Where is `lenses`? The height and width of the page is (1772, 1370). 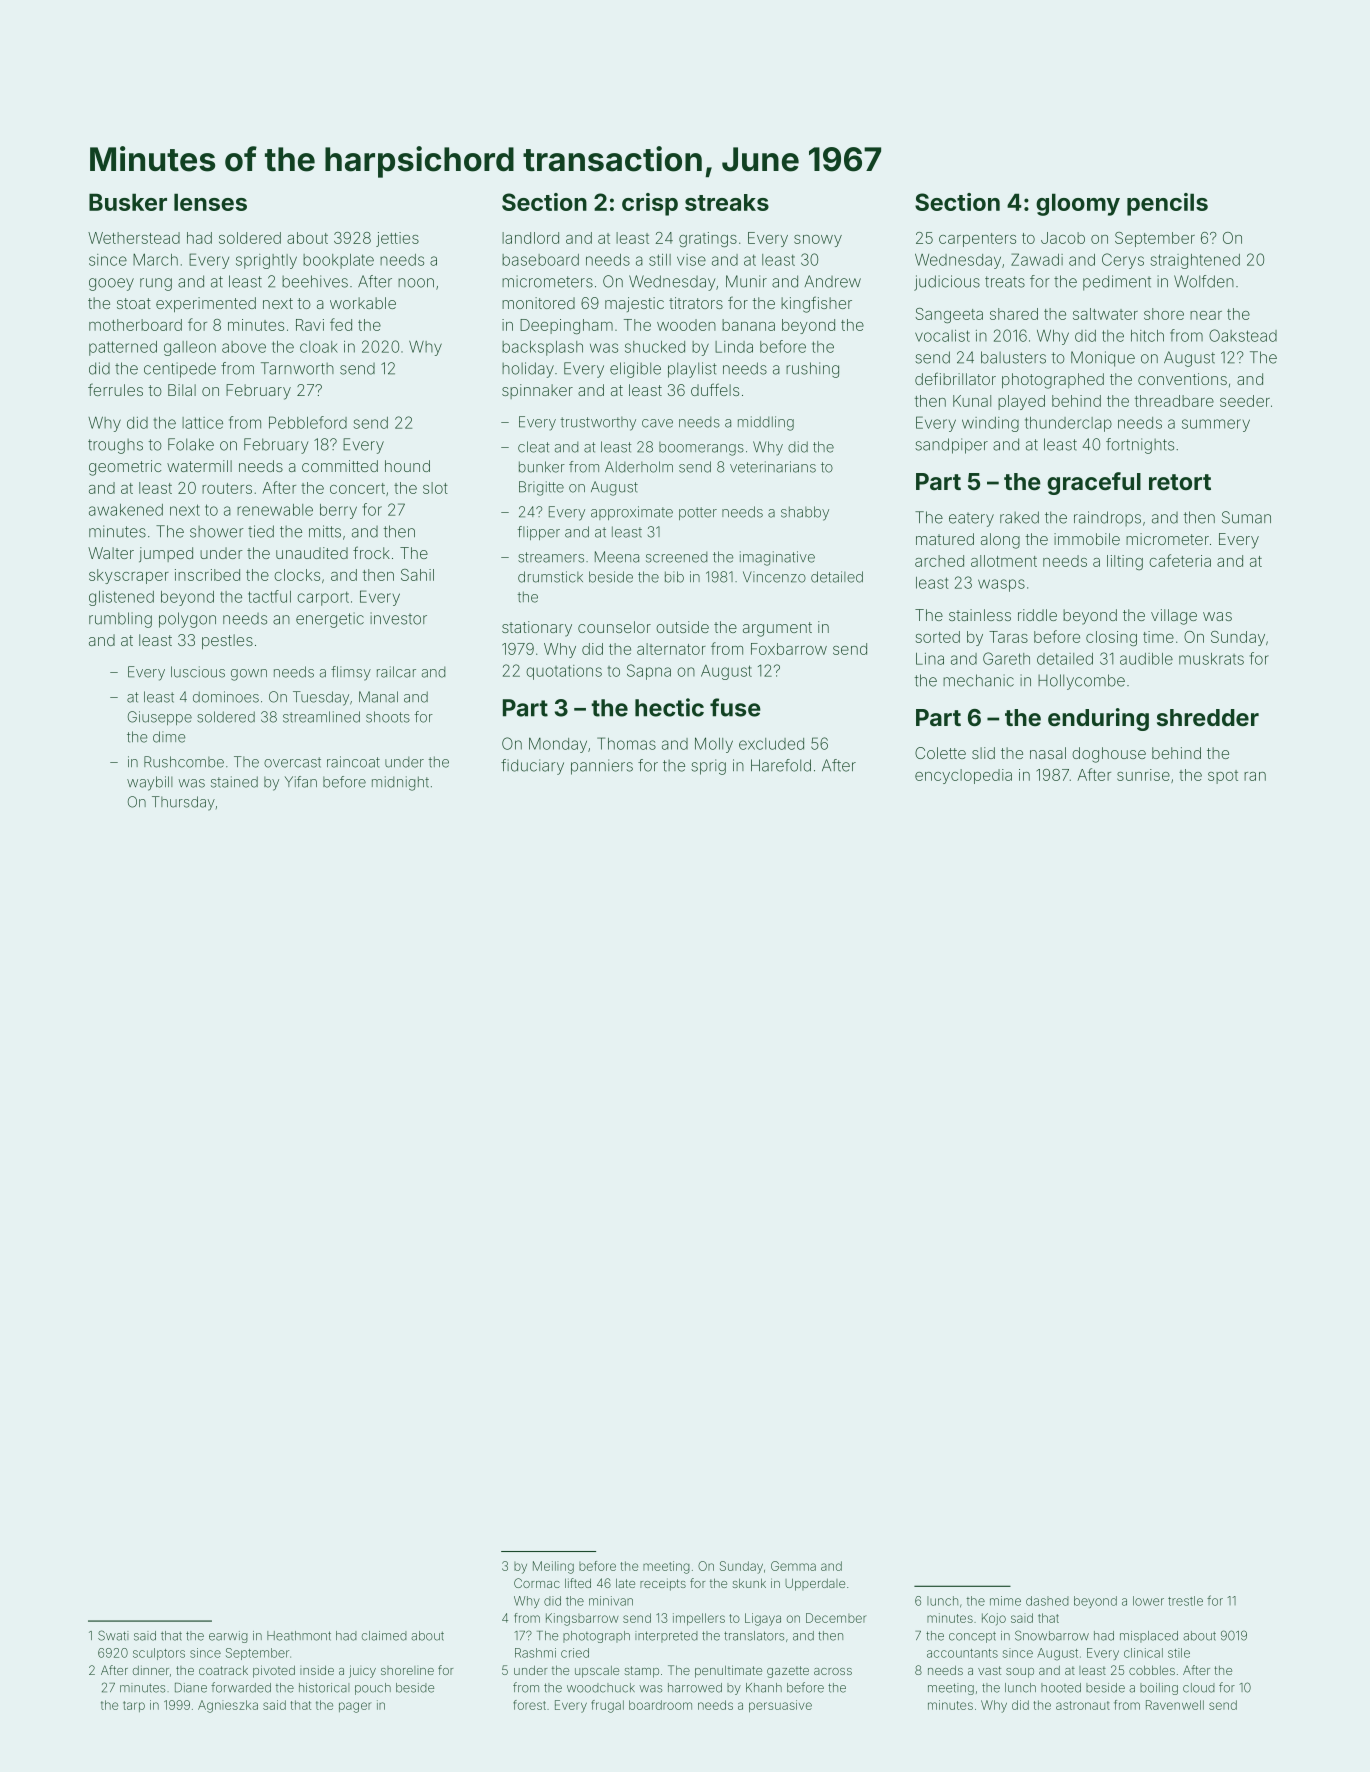 lenses is located at coordinates (210, 202).
